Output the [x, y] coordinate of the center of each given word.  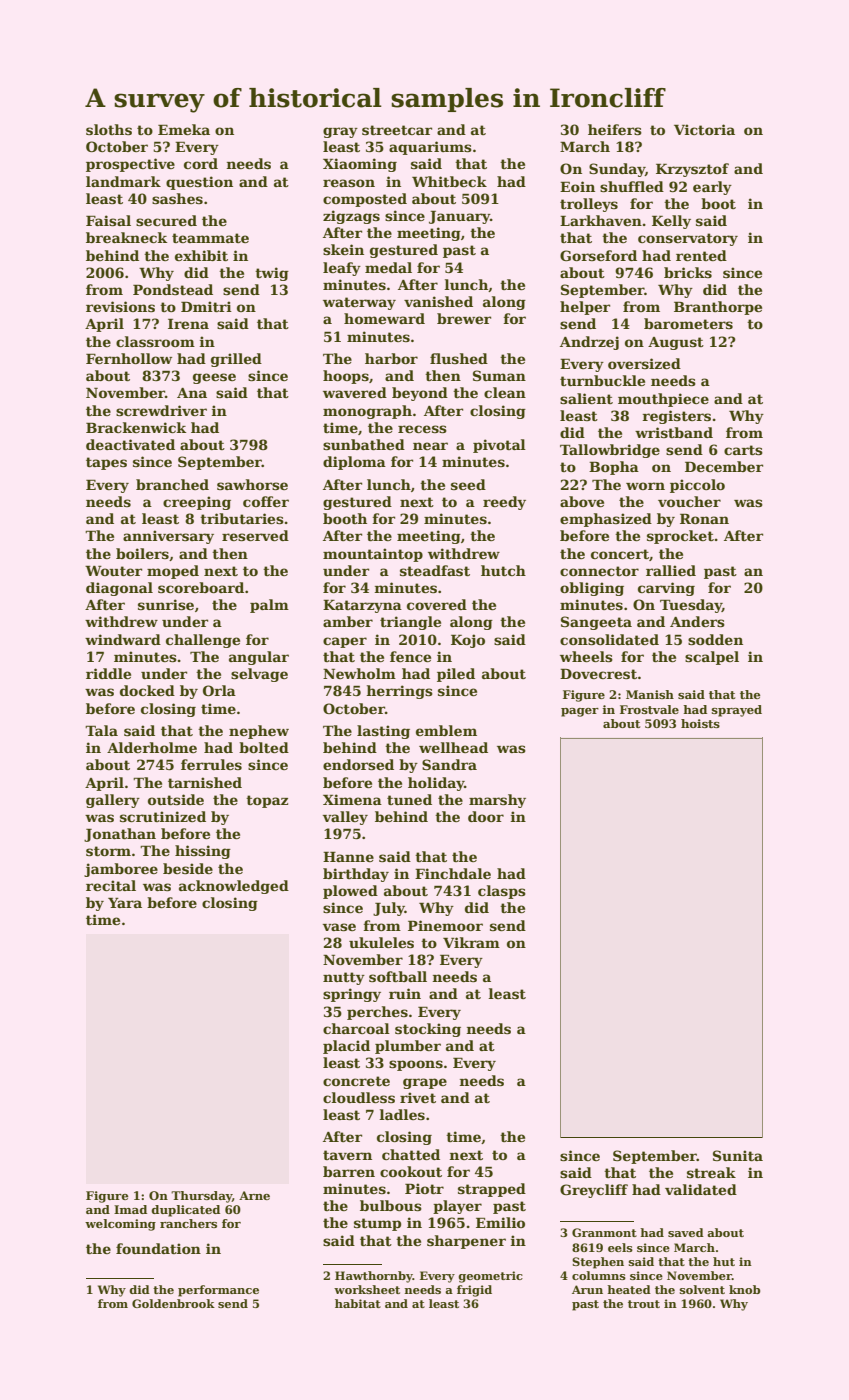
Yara [125, 903]
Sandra [449, 764]
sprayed [737, 711]
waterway [359, 303]
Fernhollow [129, 358]
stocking [428, 1030]
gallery [113, 801]
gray [340, 132]
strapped [492, 1190]
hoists [700, 723]
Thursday [201, 1197]
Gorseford [598, 255]
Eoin [577, 186]
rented [701, 255]
